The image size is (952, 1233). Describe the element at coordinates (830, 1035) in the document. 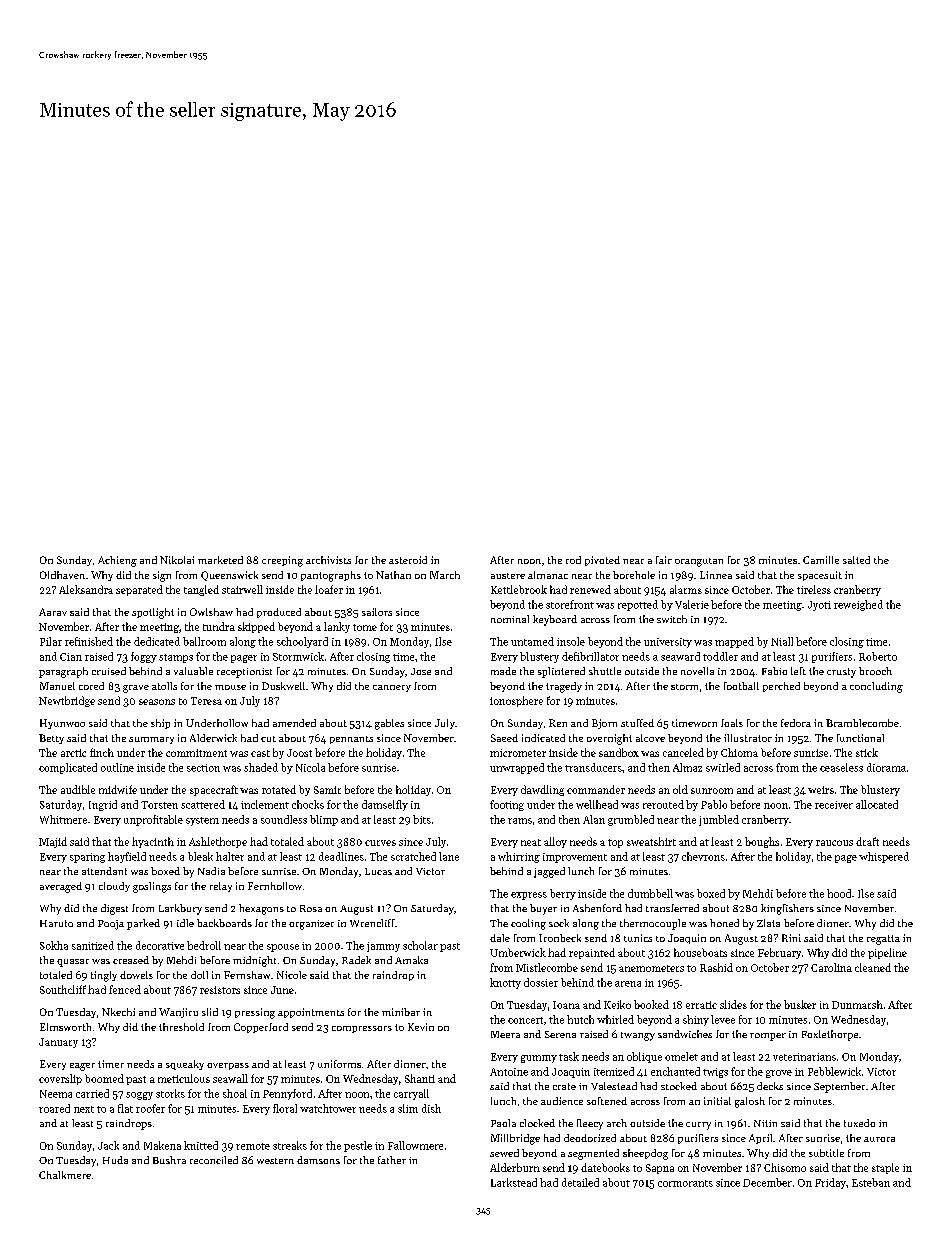

I see `Foxlethorpe` at that location.
